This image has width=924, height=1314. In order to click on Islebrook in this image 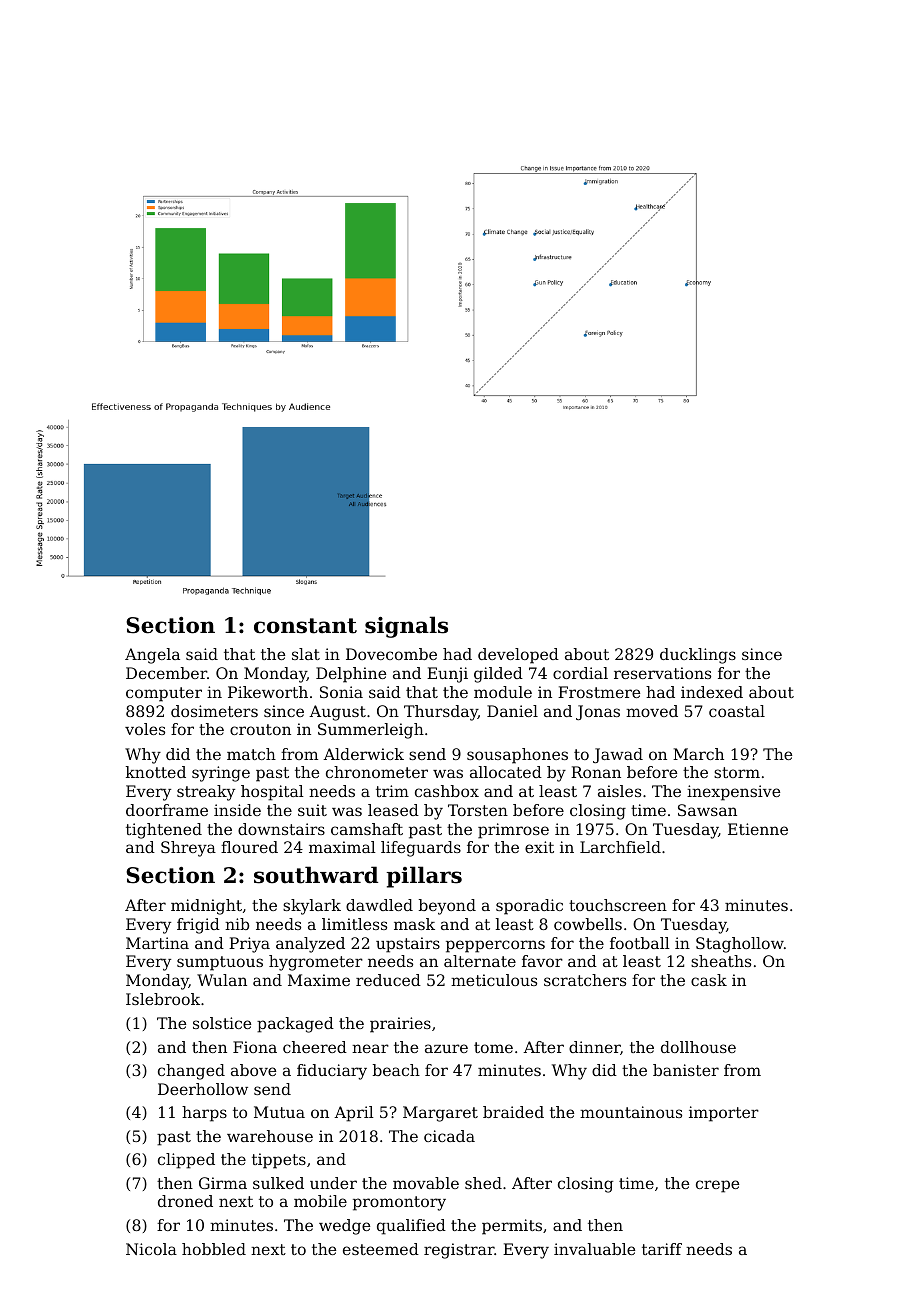, I will do `click(163, 999)`.
